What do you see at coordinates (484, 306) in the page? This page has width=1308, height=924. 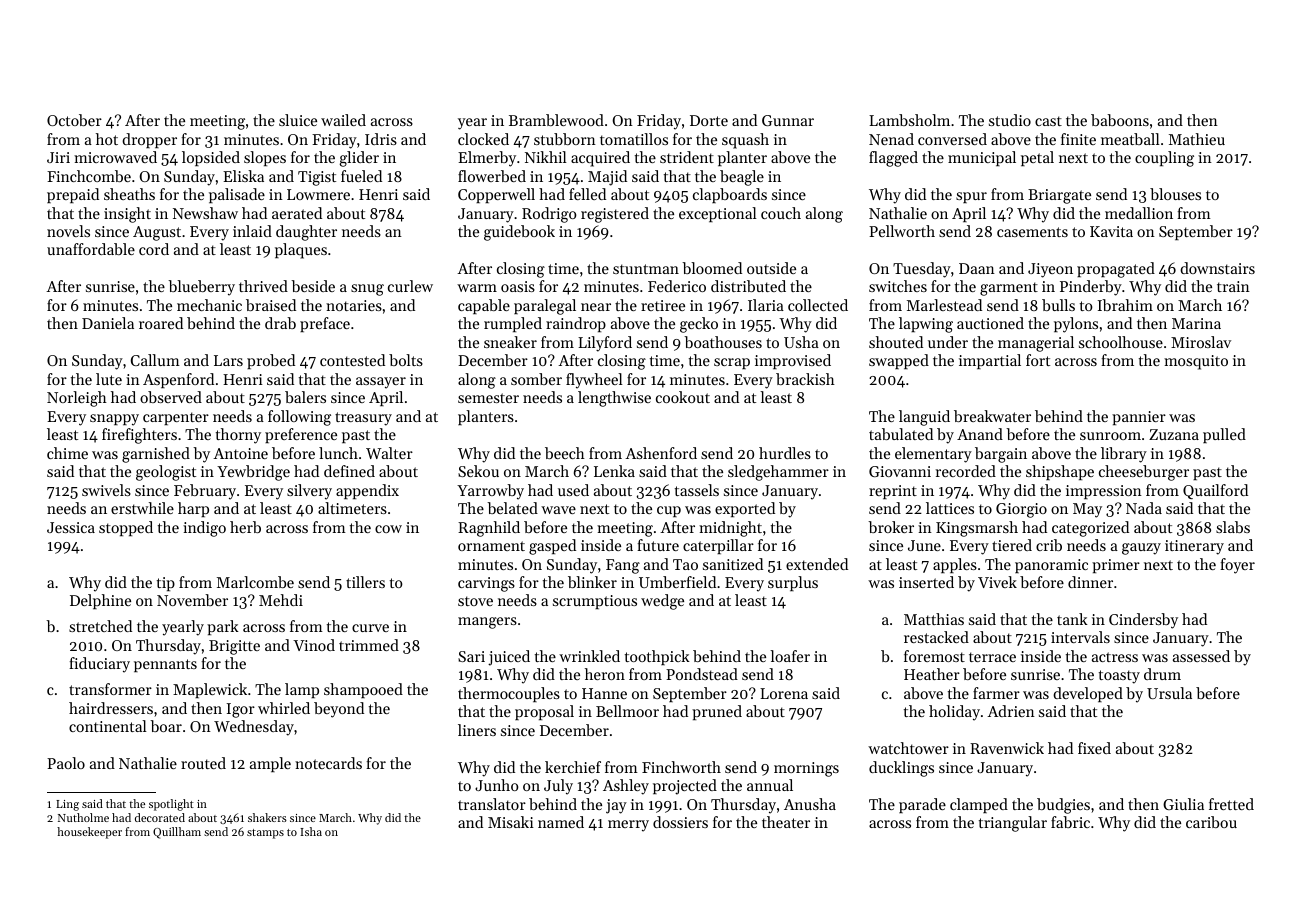 I see `capable` at bounding box center [484, 306].
